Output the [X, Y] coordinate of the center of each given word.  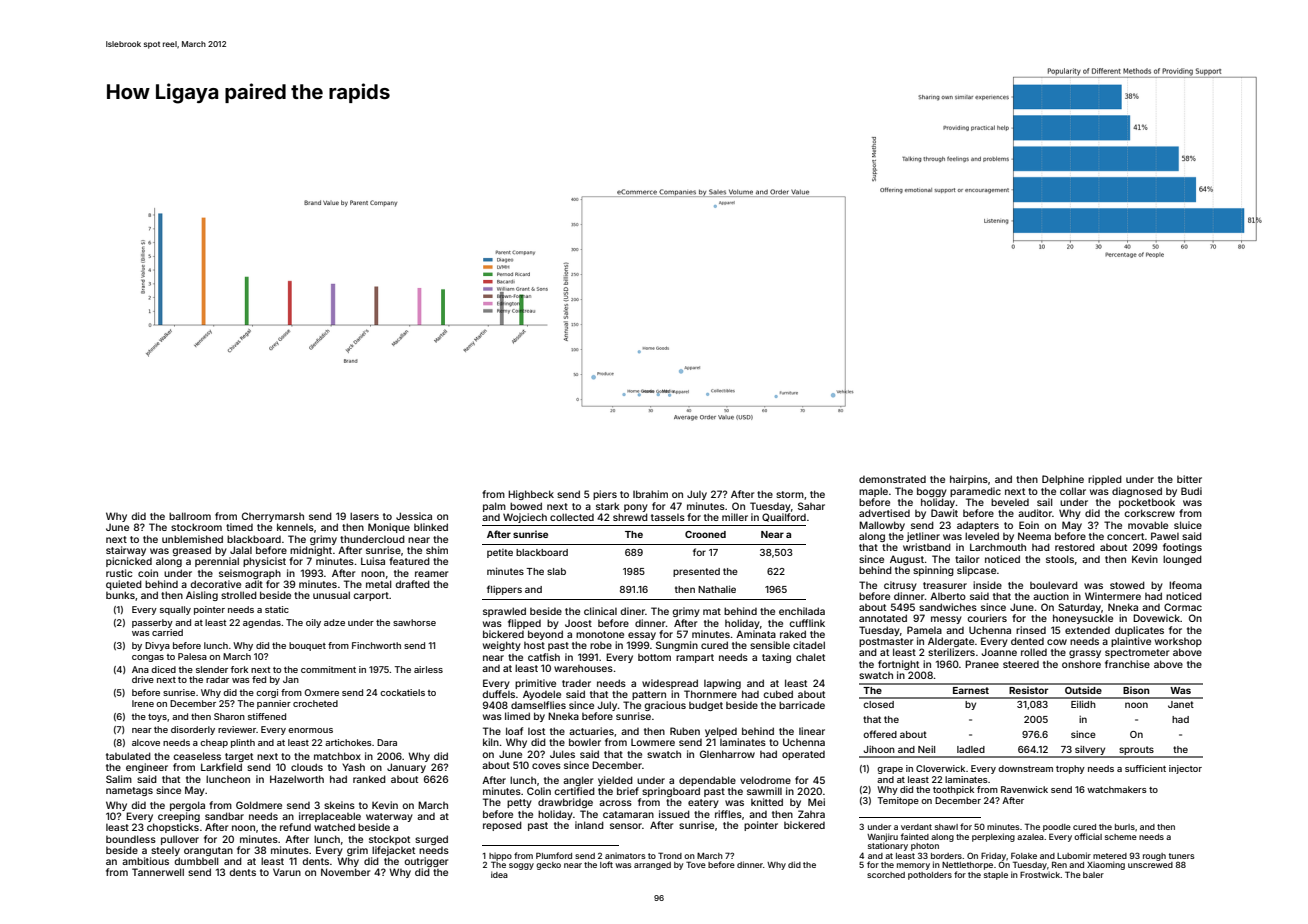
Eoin [1029, 525]
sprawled [504, 612]
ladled [971, 749]
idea [499, 874]
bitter [1189, 479]
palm [494, 507]
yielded [615, 781]
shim [437, 550]
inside [987, 585]
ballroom [190, 516]
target [239, 757]
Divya [157, 646]
